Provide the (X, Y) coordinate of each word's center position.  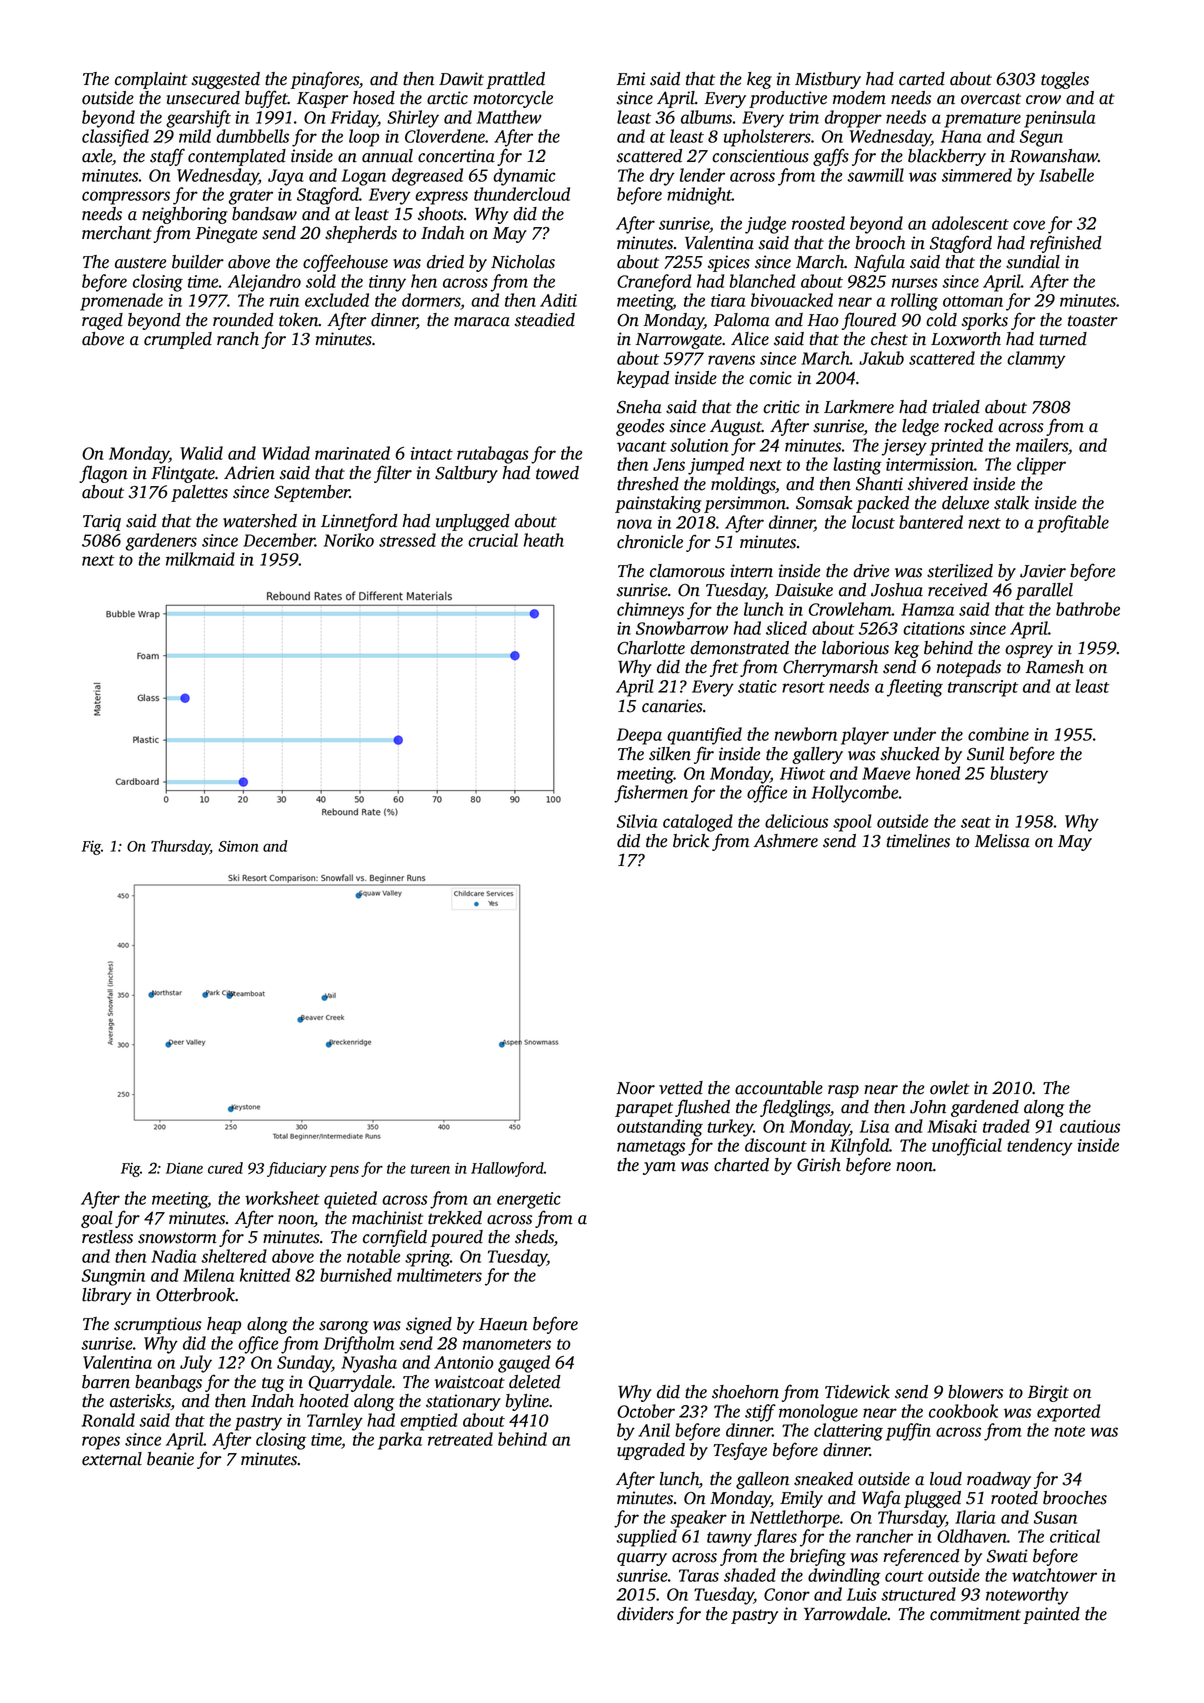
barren (106, 1382)
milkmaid (200, 559)
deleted (535, 1382)
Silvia (637, 821)
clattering (848, 1432)
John (928, 1107)
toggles (1065, 80)
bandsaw (264, 214)
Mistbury (828, 80)
